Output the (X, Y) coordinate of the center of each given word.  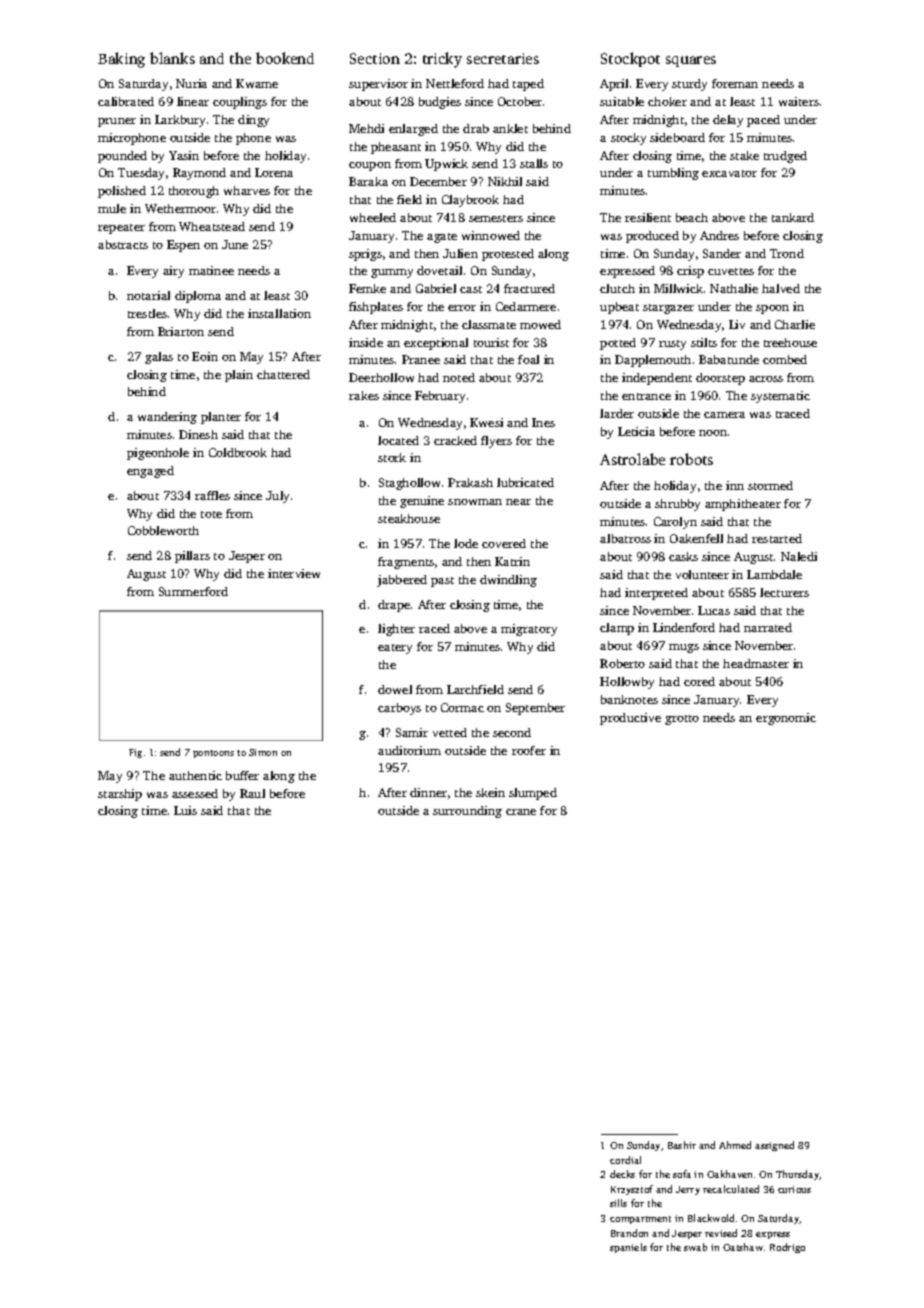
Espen (183, 246)
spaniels (628, 1248)
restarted (777, 538)
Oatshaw (743, 1247)
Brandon (629, 1233)
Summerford (193, 591)
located (398, 440)
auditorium (409, 750)
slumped (533, 794)
